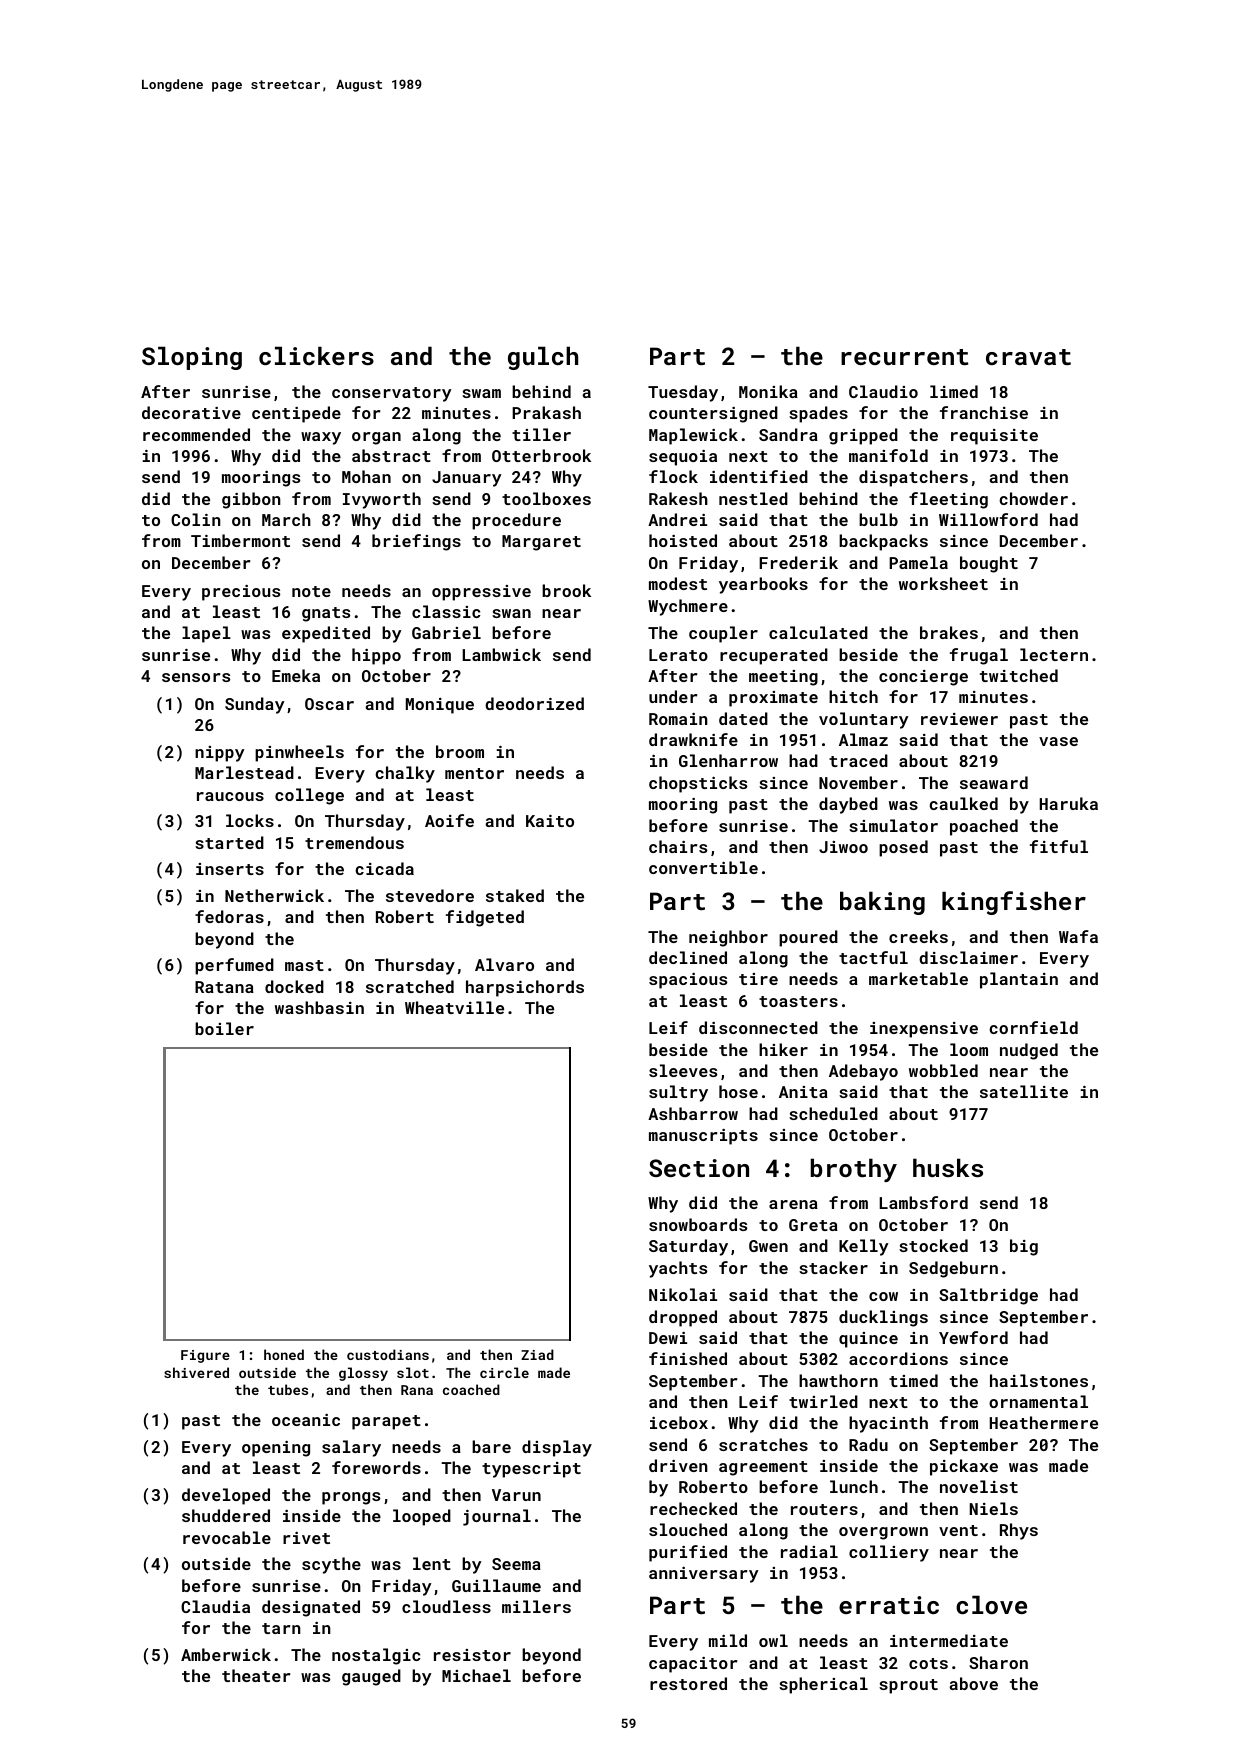 The image size is (1242, 1756). What do you see at coordinates (1028, 357) in the image?
I see `cravat` at bounding box center [1028, 357].
